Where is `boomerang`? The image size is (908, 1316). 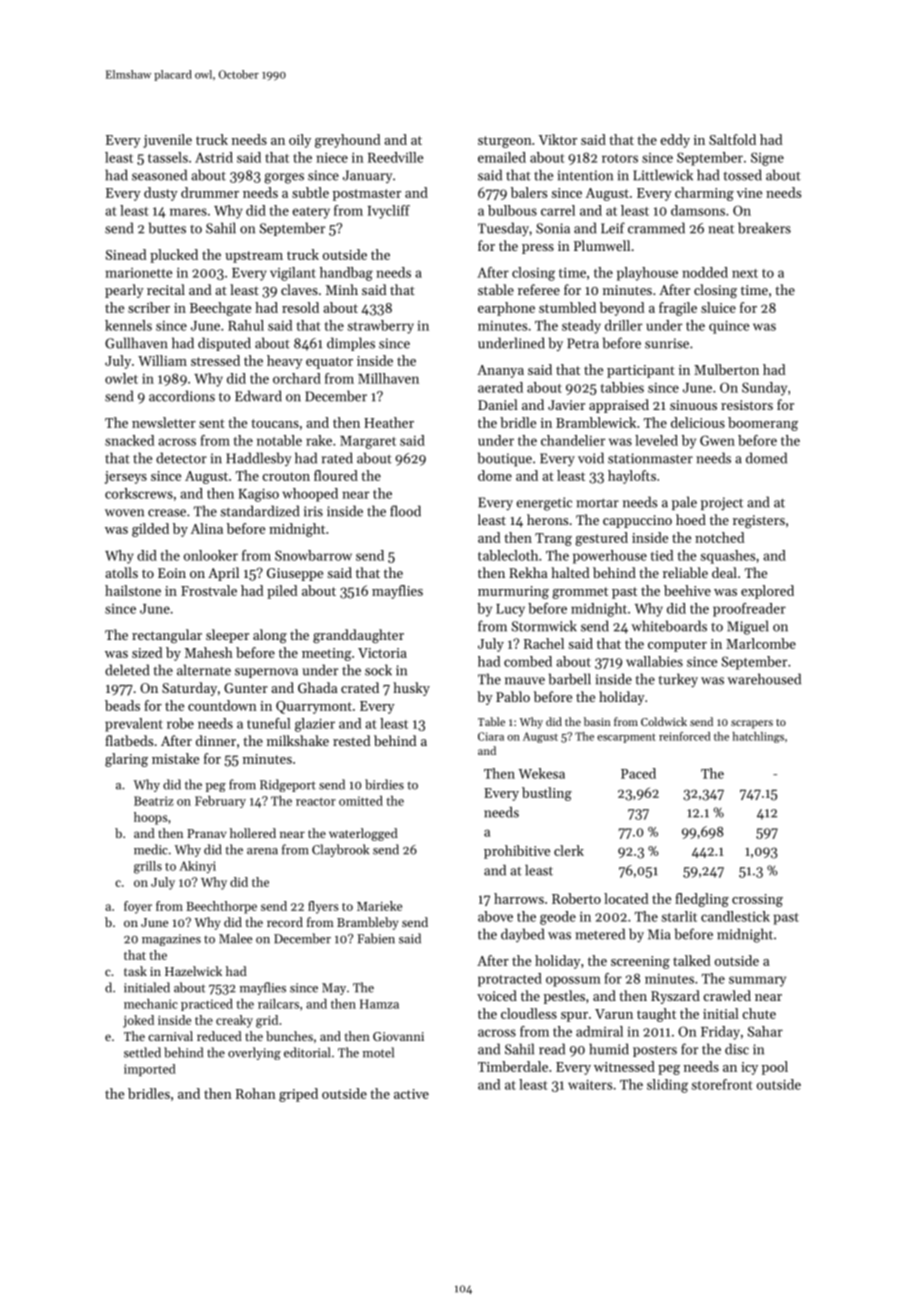
boomerang is located at coordinates (763, 424).
